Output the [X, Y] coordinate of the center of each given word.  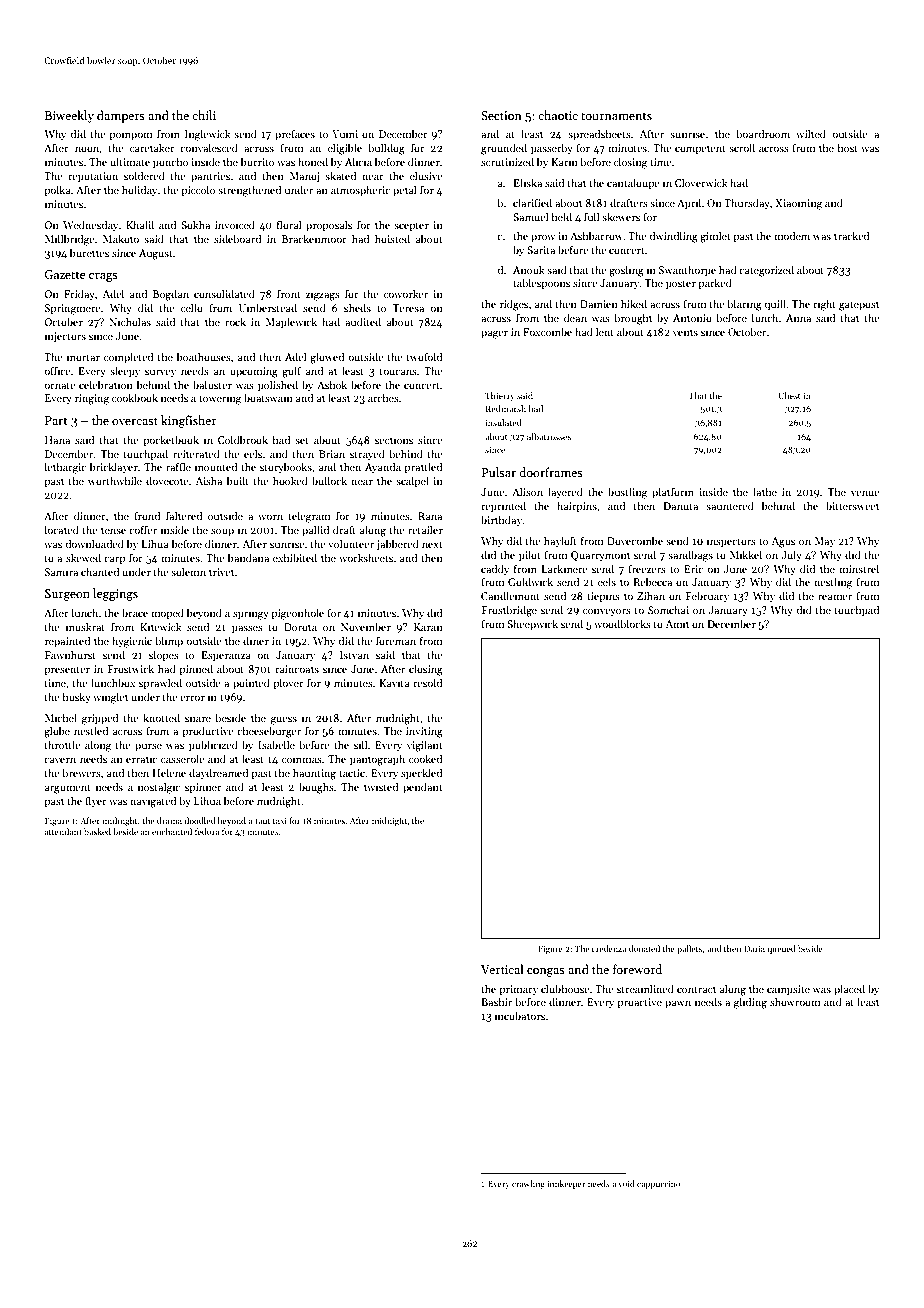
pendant [423, 787]
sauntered [730, 505]
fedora [207, 831]
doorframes [551, 472]
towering [220, 399]
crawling [528, 1184]
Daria [754, 949]
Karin [564, 162]
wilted [811, 133]
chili [204, 115]
